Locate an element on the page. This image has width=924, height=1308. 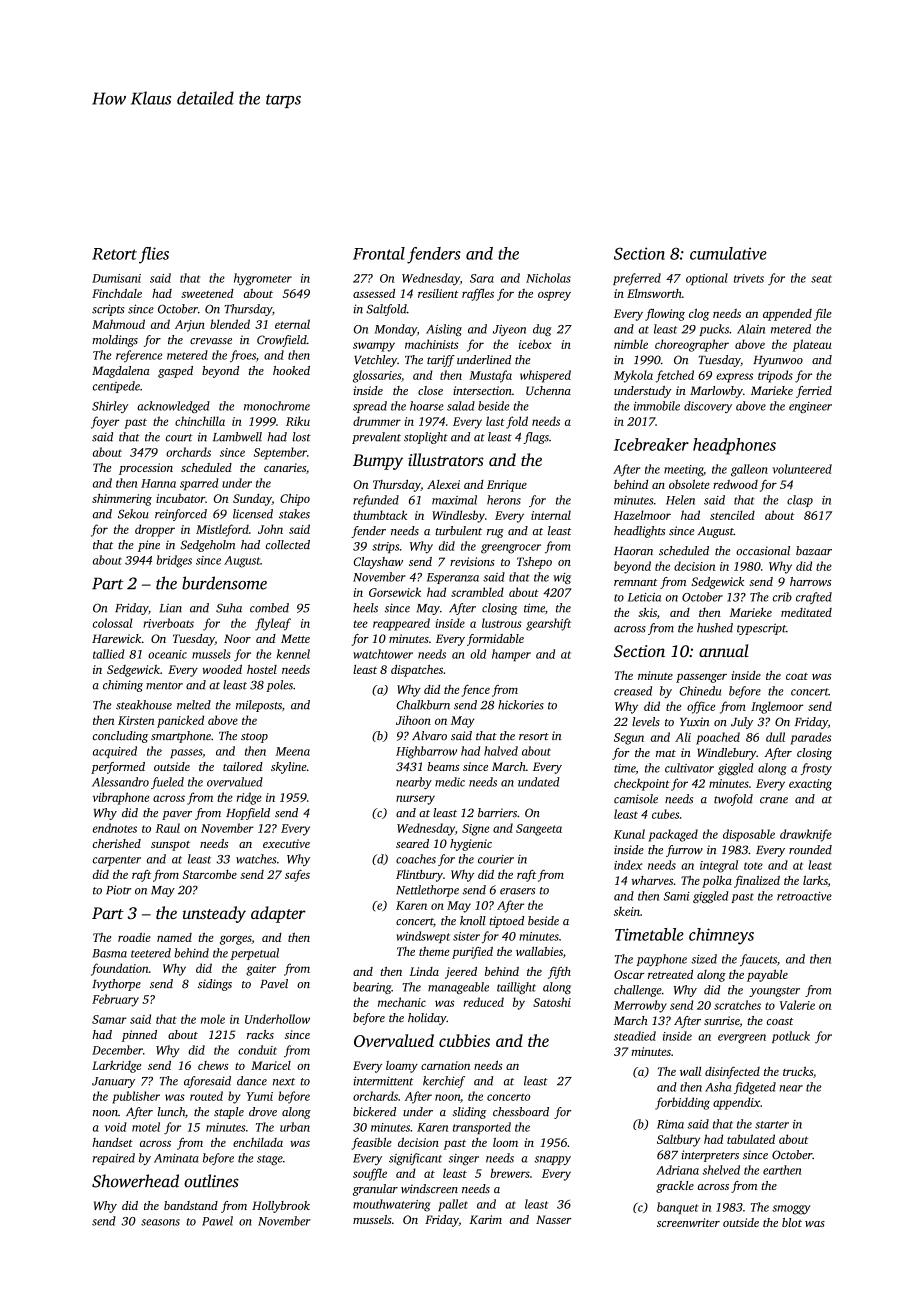
staple is located at coordinates (229, 1113).
